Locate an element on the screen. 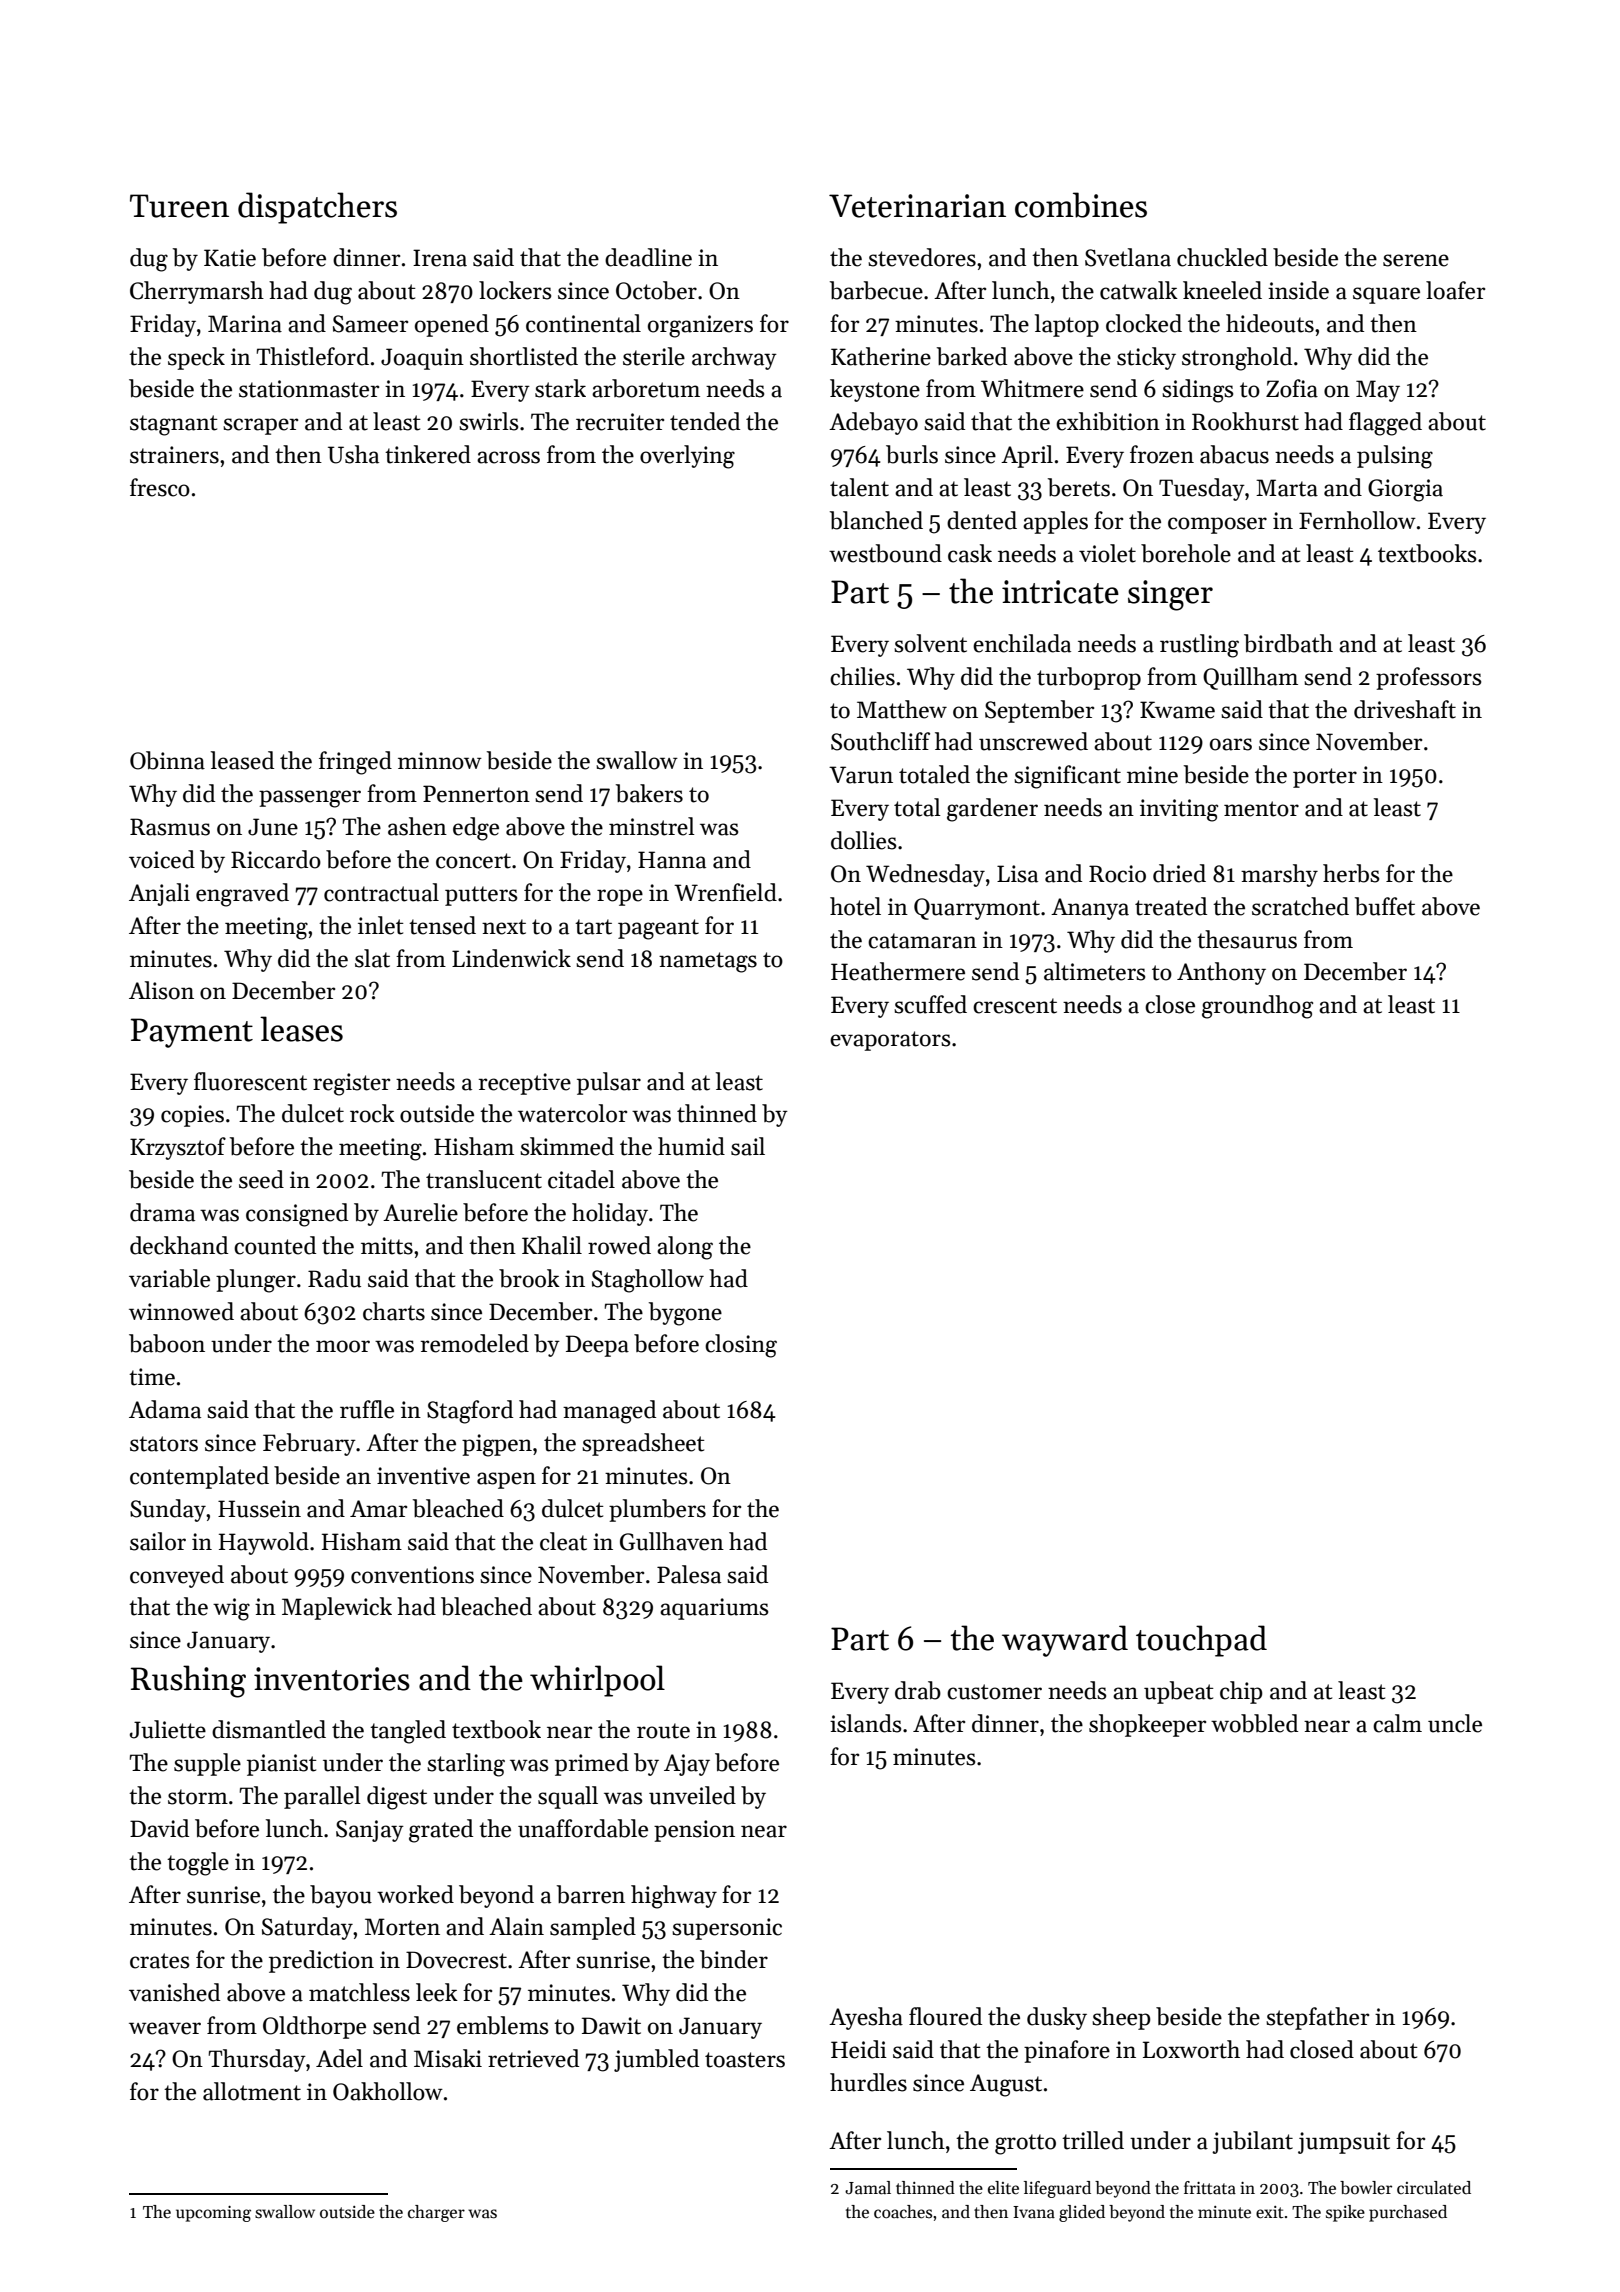 The height and width of the screenshot is (2292, 1620). birdbath is located at coordinates (1288, 643).
